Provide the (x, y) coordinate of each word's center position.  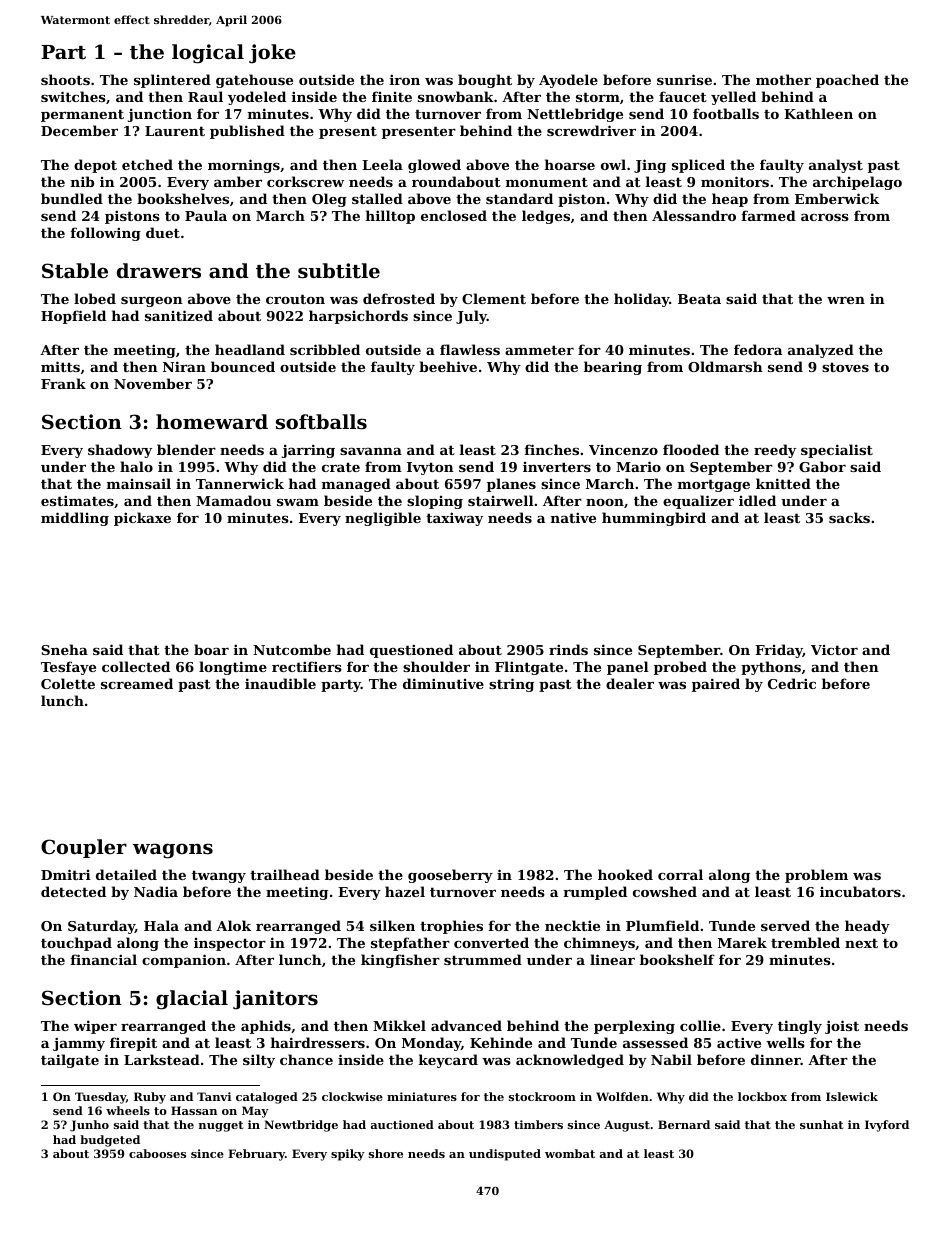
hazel (405, 891)
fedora (758, 349)
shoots (65, 79)
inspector (230, 944)
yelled (733, 98)
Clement (494, 298)
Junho (89, 1126)
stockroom (542, 1096)
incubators (860, 891)
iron (405, 79)
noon (605, 502)
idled (757, 500)
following (106, 234)
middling (75, 519)
